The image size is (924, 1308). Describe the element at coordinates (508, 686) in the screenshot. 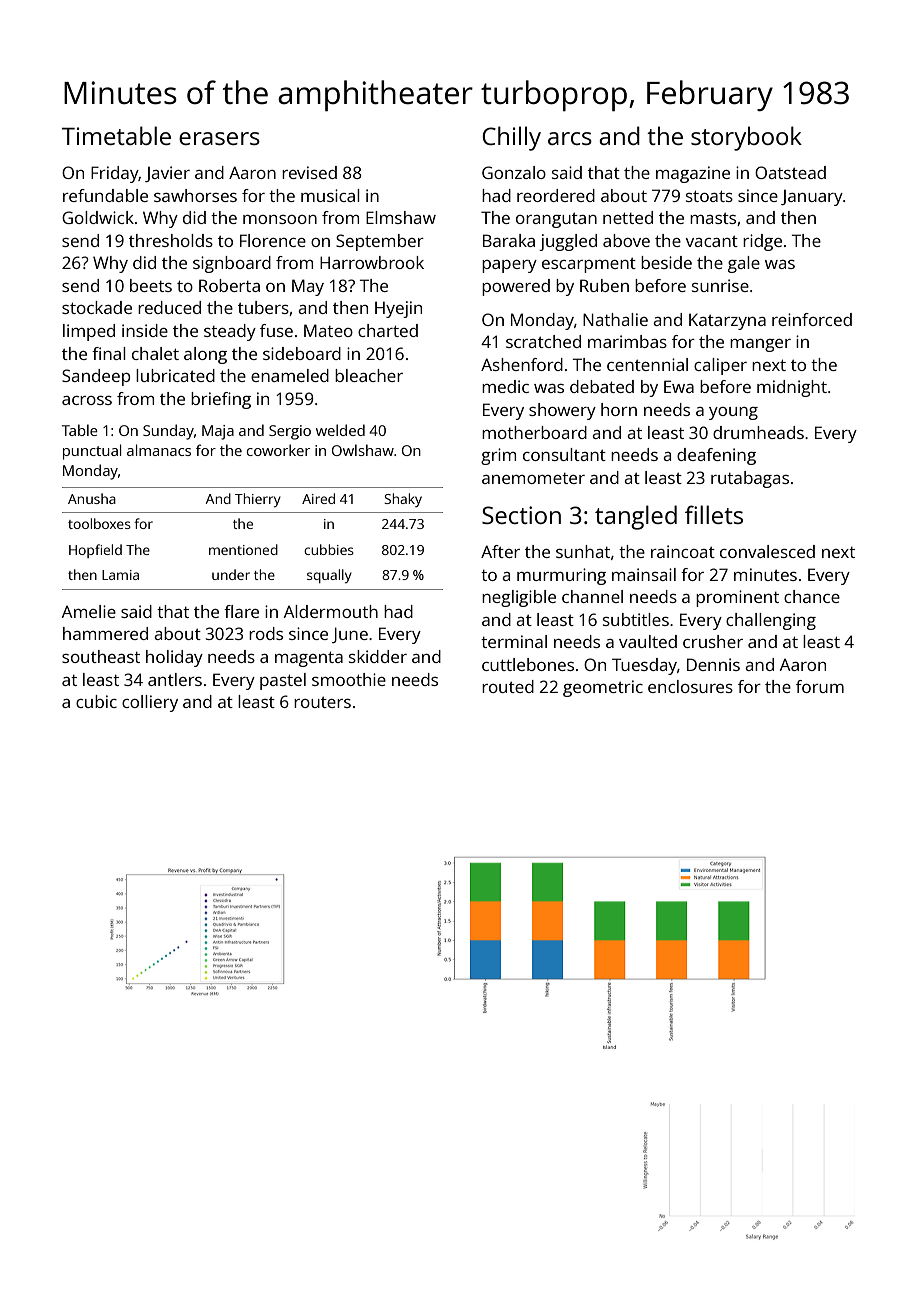

I see `routed` at that location.
